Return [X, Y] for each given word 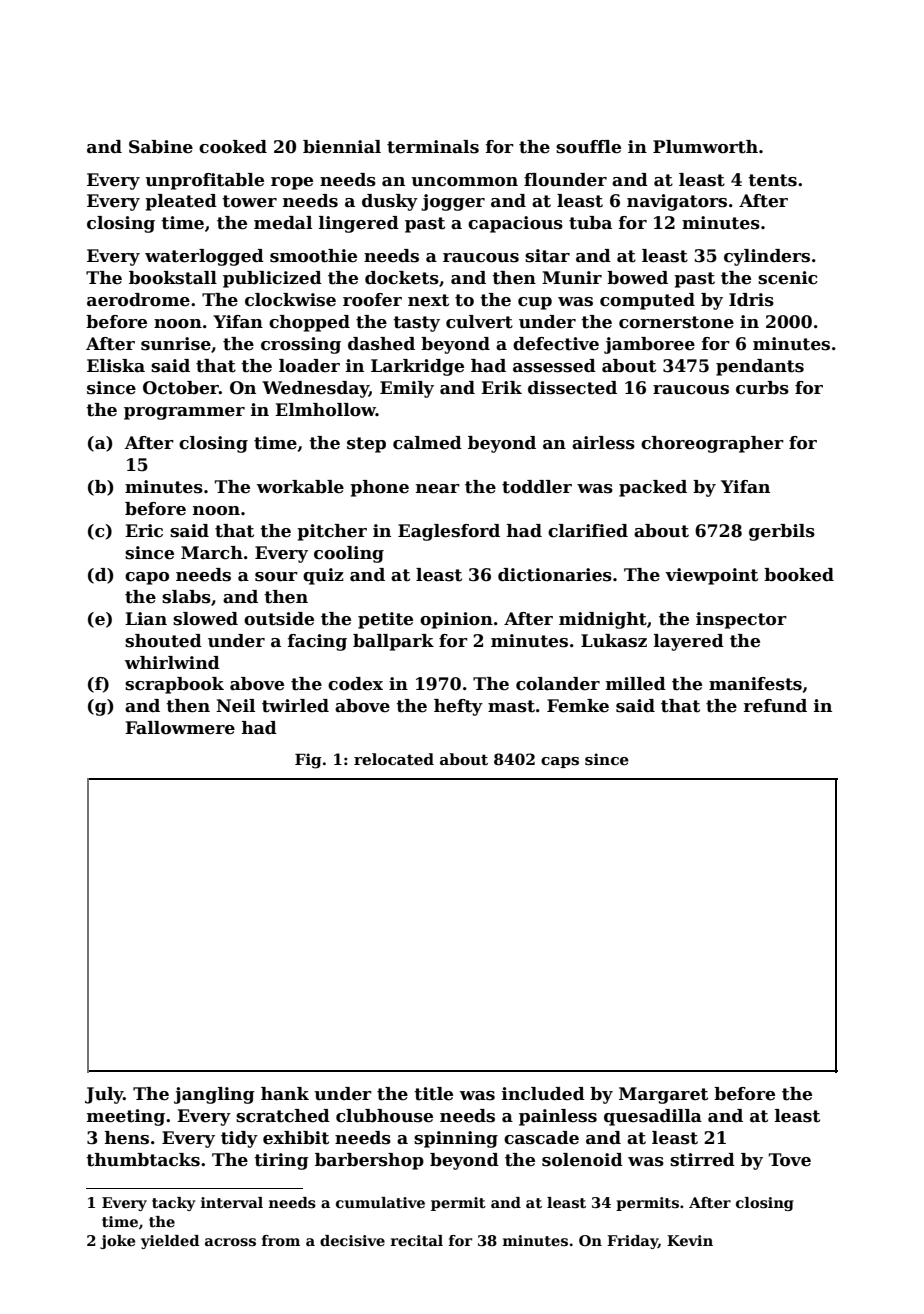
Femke [578, 706]
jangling [214, 1095]
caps [560, 762]
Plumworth [705, 147]
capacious [515, 224]
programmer [184, 413]
